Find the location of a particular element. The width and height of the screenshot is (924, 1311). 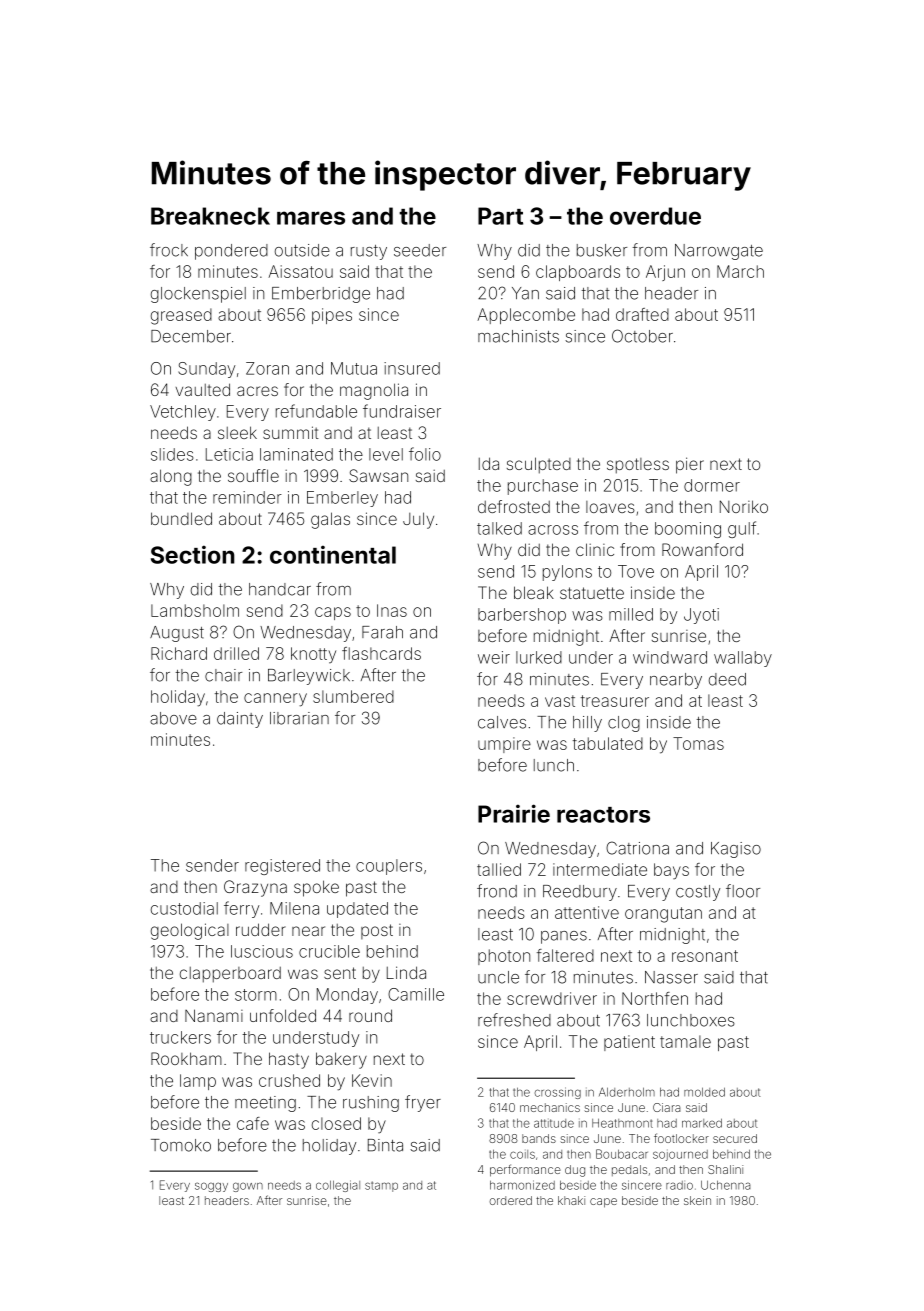

Narrowgate is located at coordinates (719, 252).
